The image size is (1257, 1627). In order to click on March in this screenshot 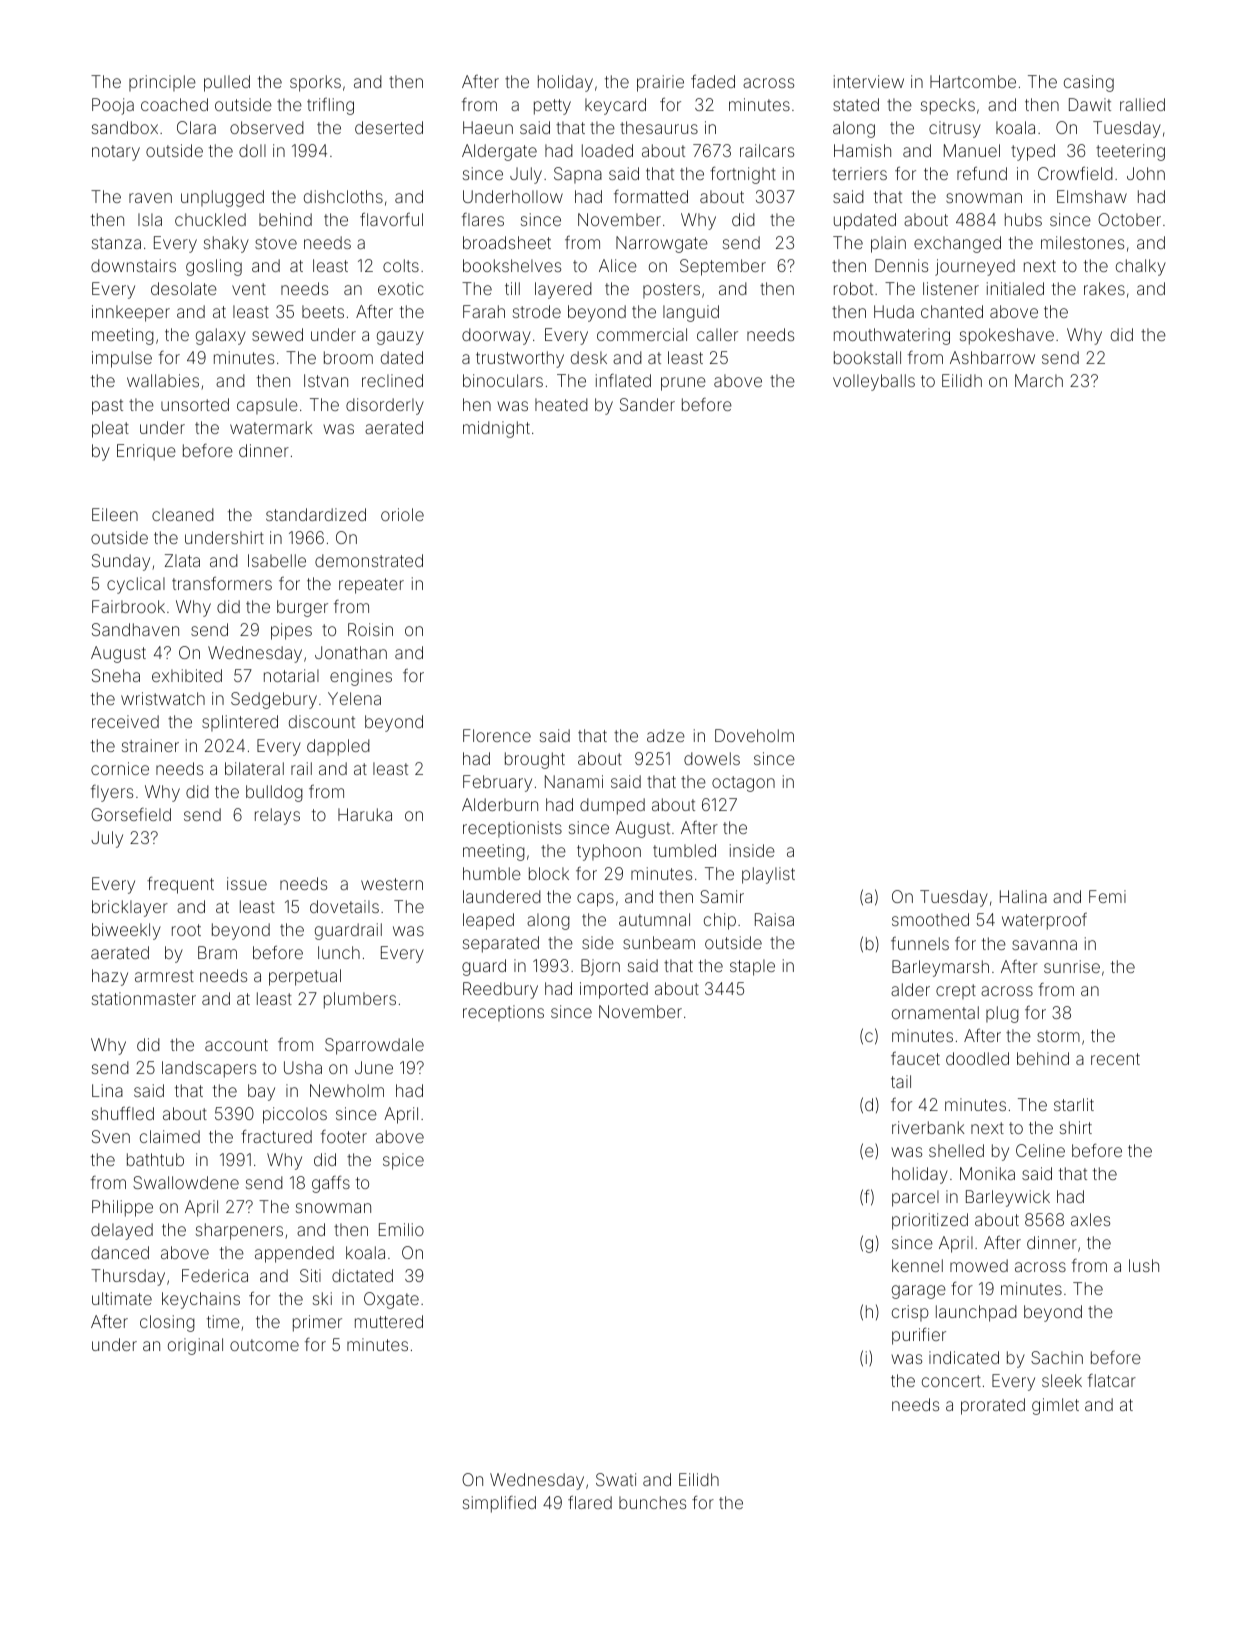, I will do `click(1039, 380)`.
